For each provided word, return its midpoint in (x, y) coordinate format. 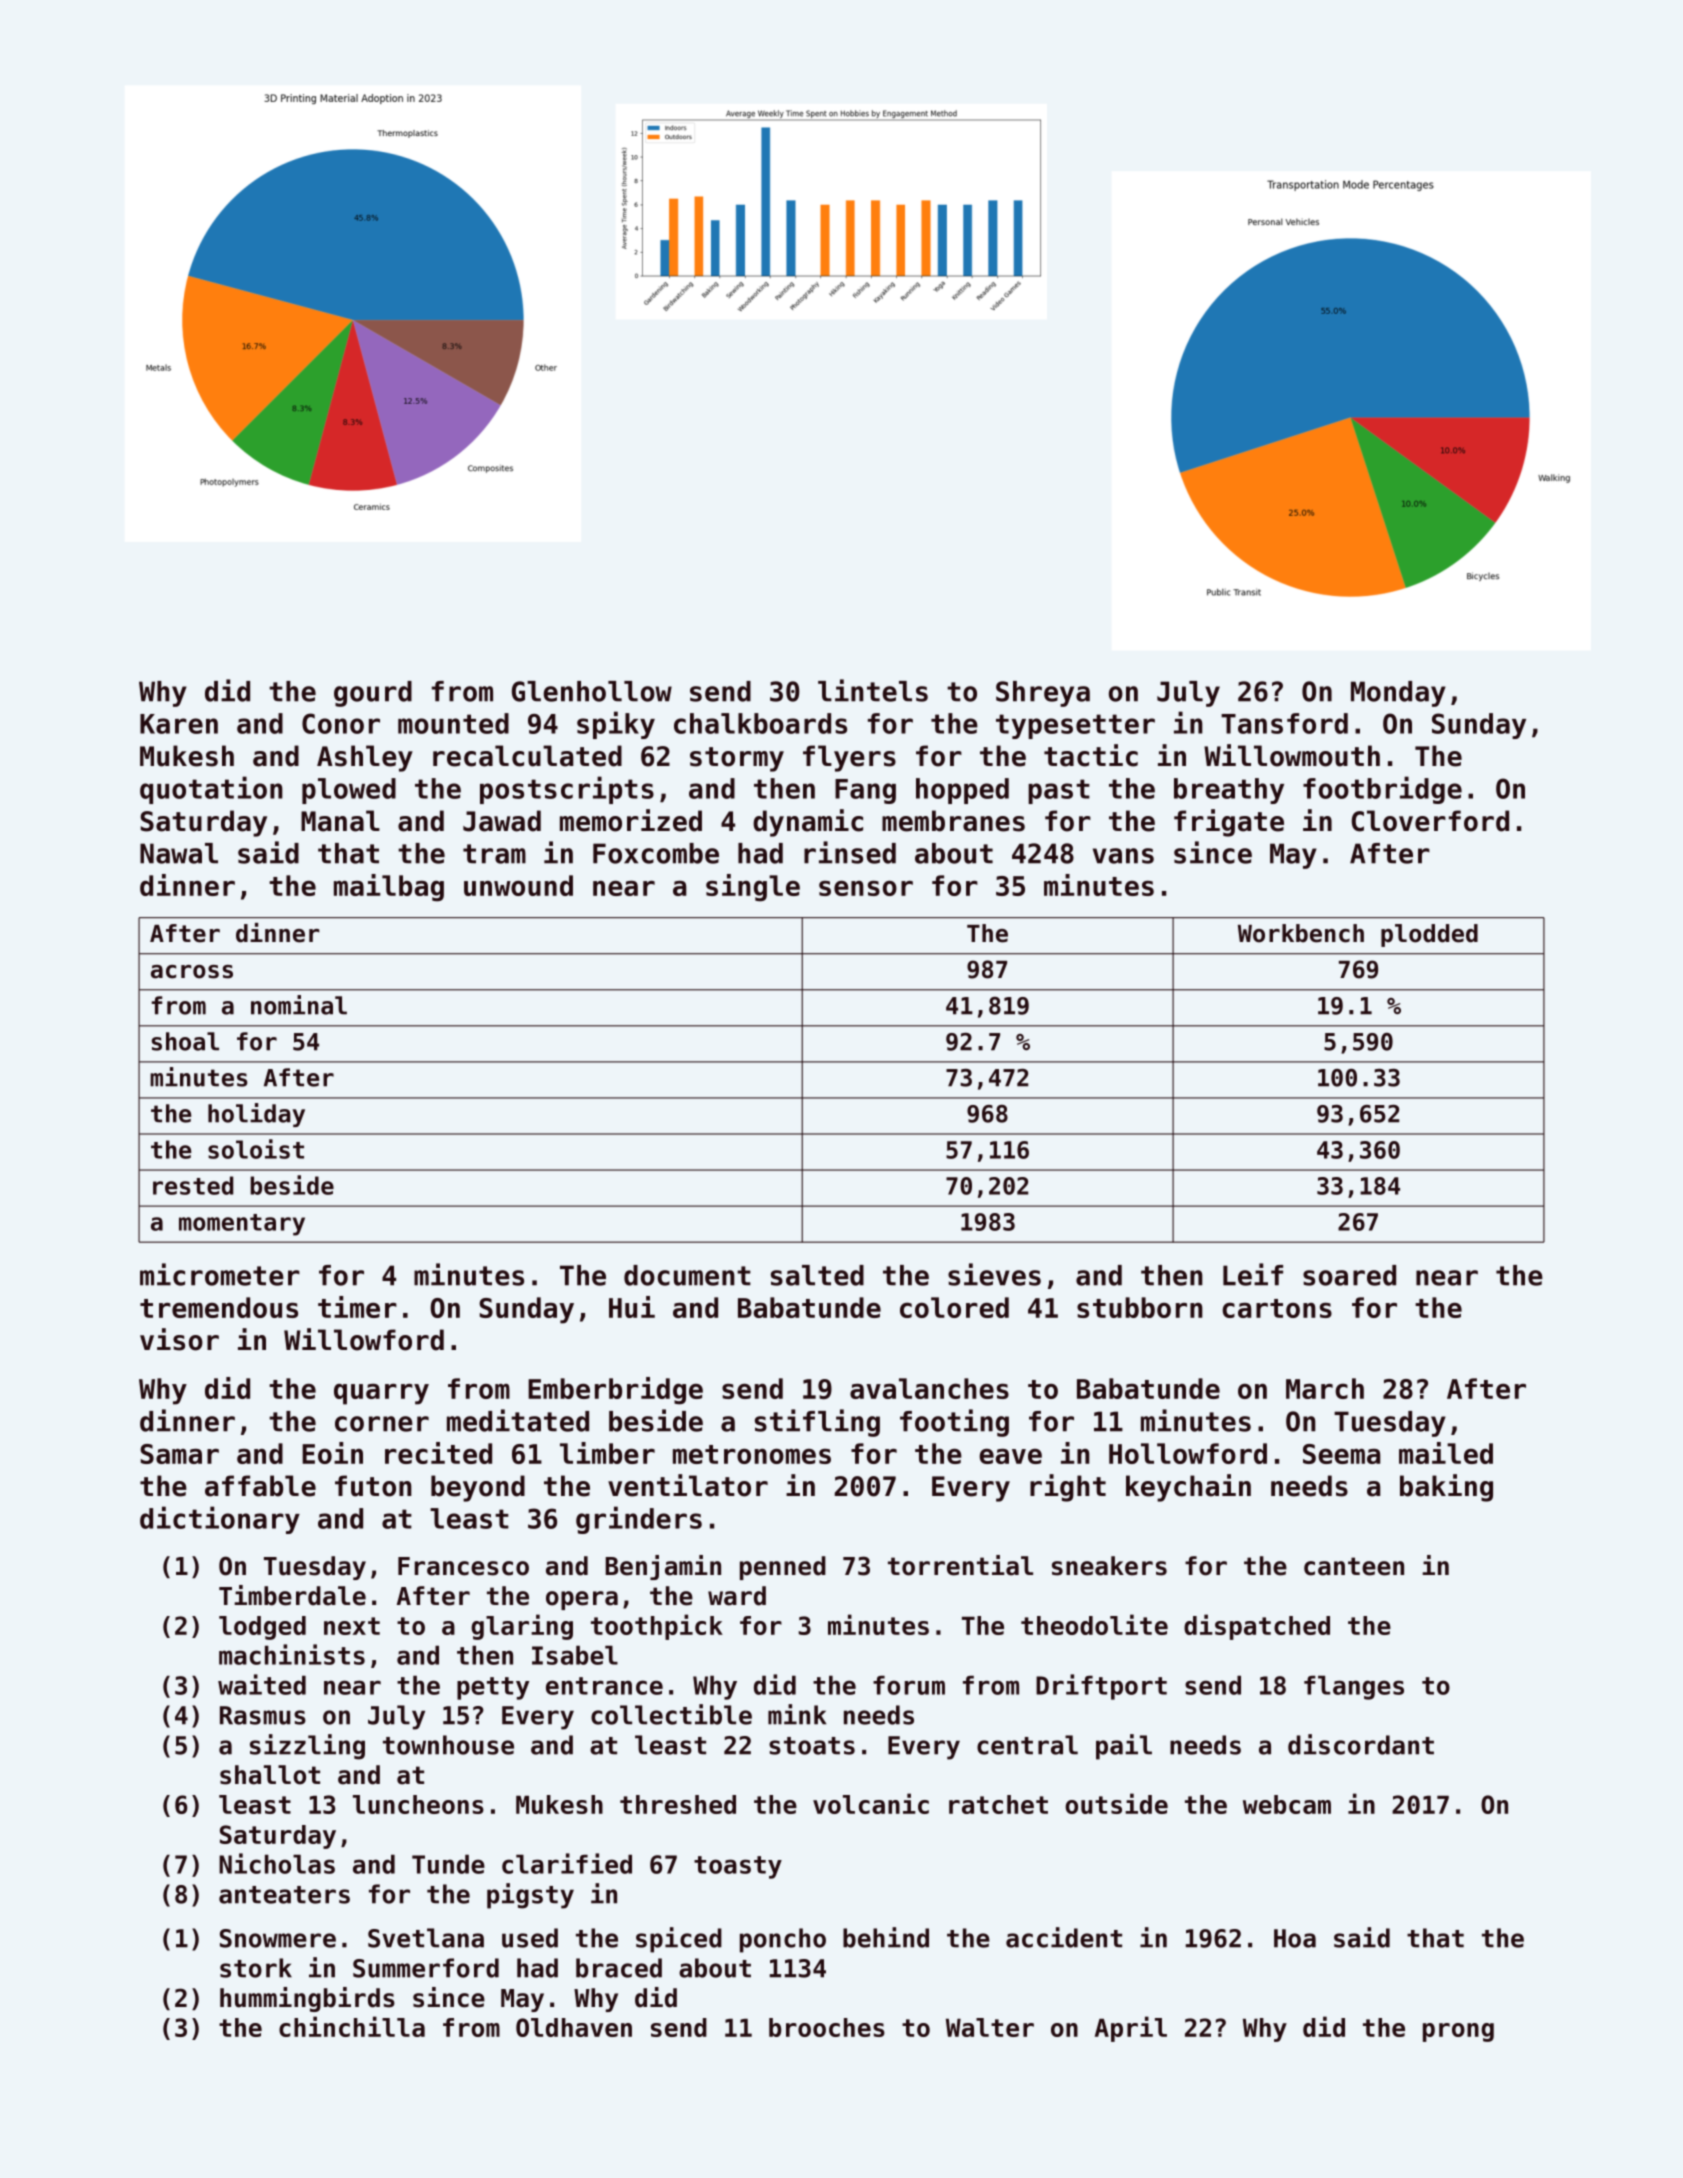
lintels (873, 690)
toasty (738, 1867)
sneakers (1109, 1566)
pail (1124, 1747)
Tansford (1284, 723)
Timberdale (292, 1595)
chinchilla (352, 2026)
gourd (373, 694)
